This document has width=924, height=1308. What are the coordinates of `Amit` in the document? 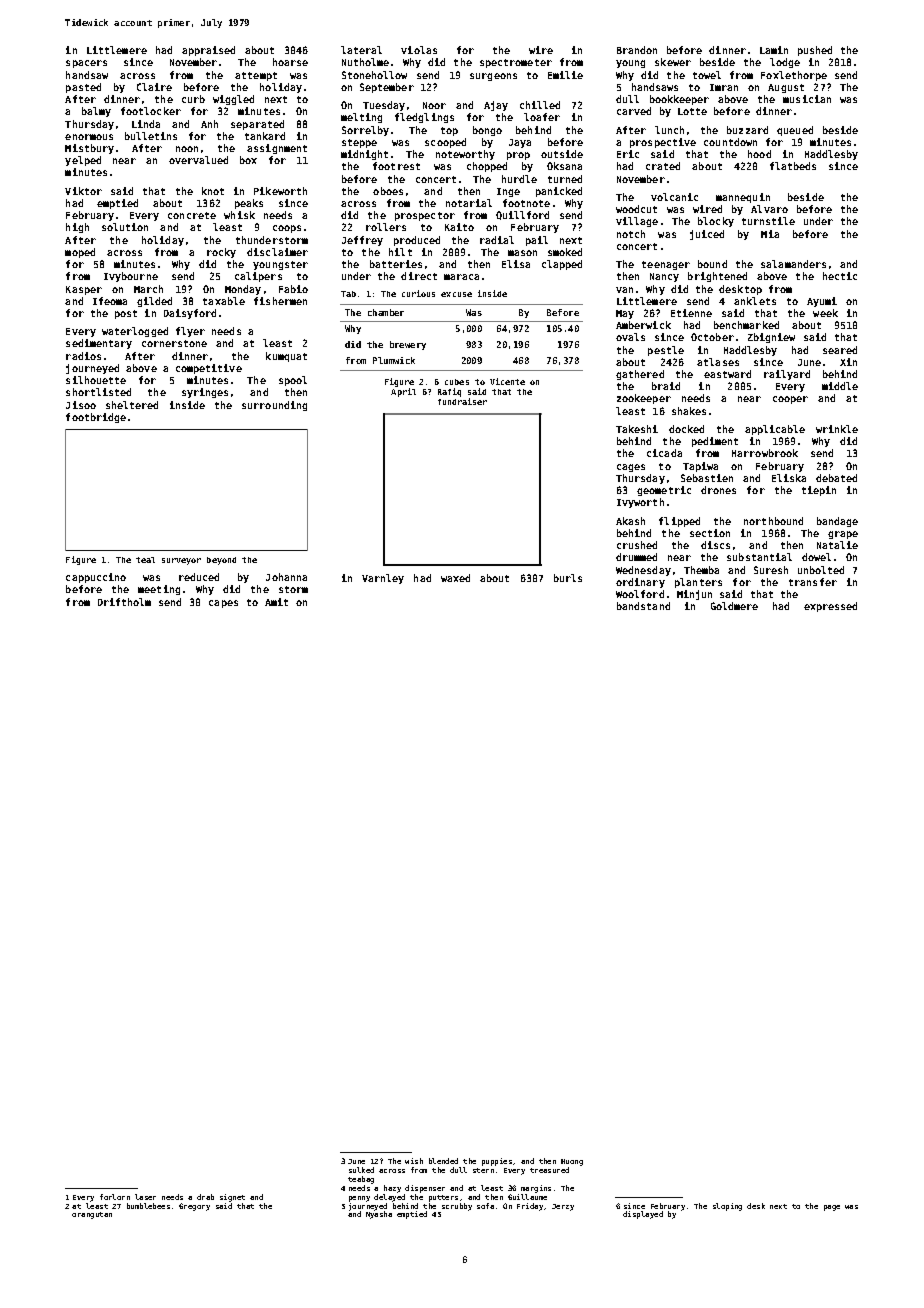 It's located at (276, 602).
